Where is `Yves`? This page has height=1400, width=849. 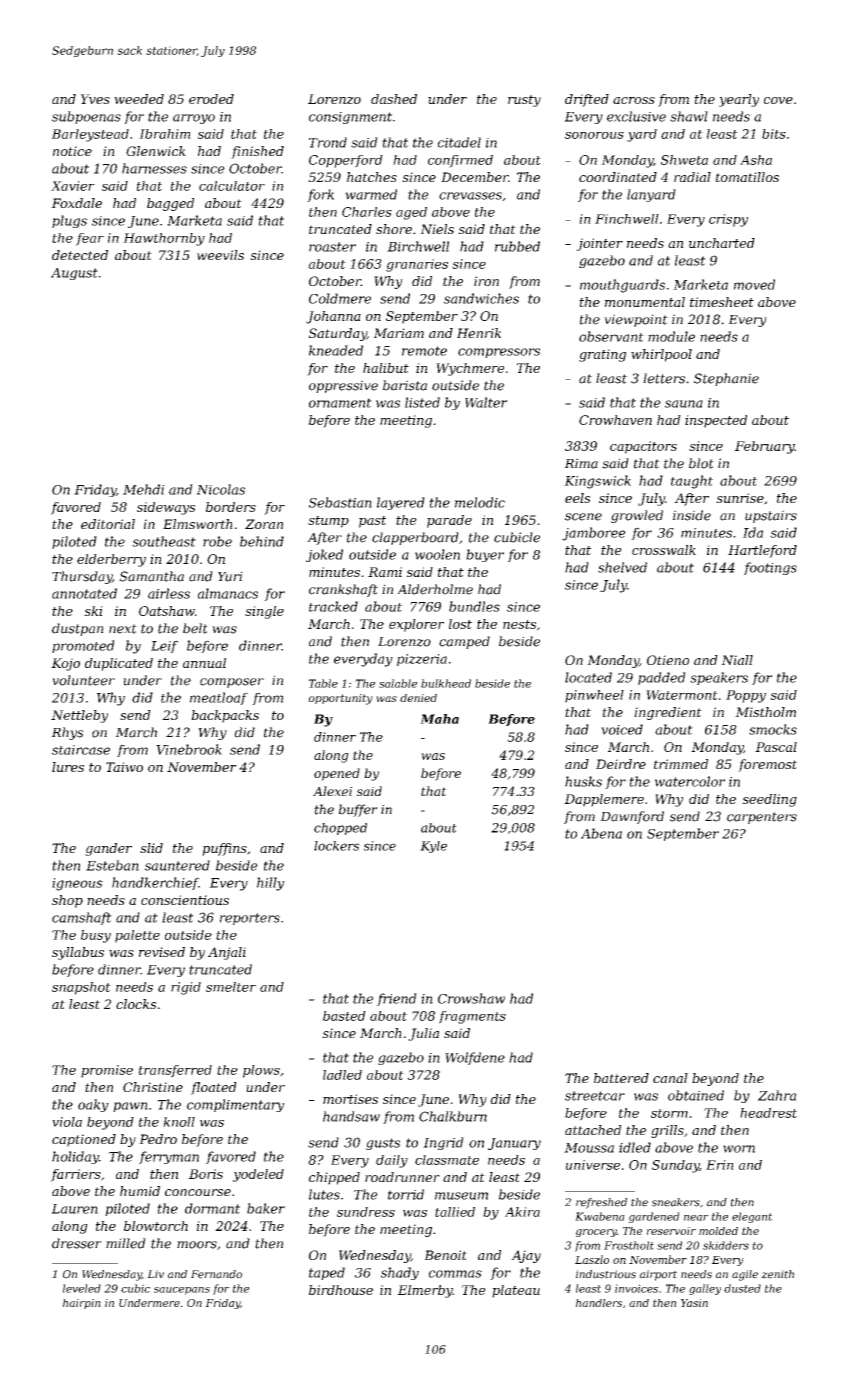
Yves is located at coordinates (95, 99).
